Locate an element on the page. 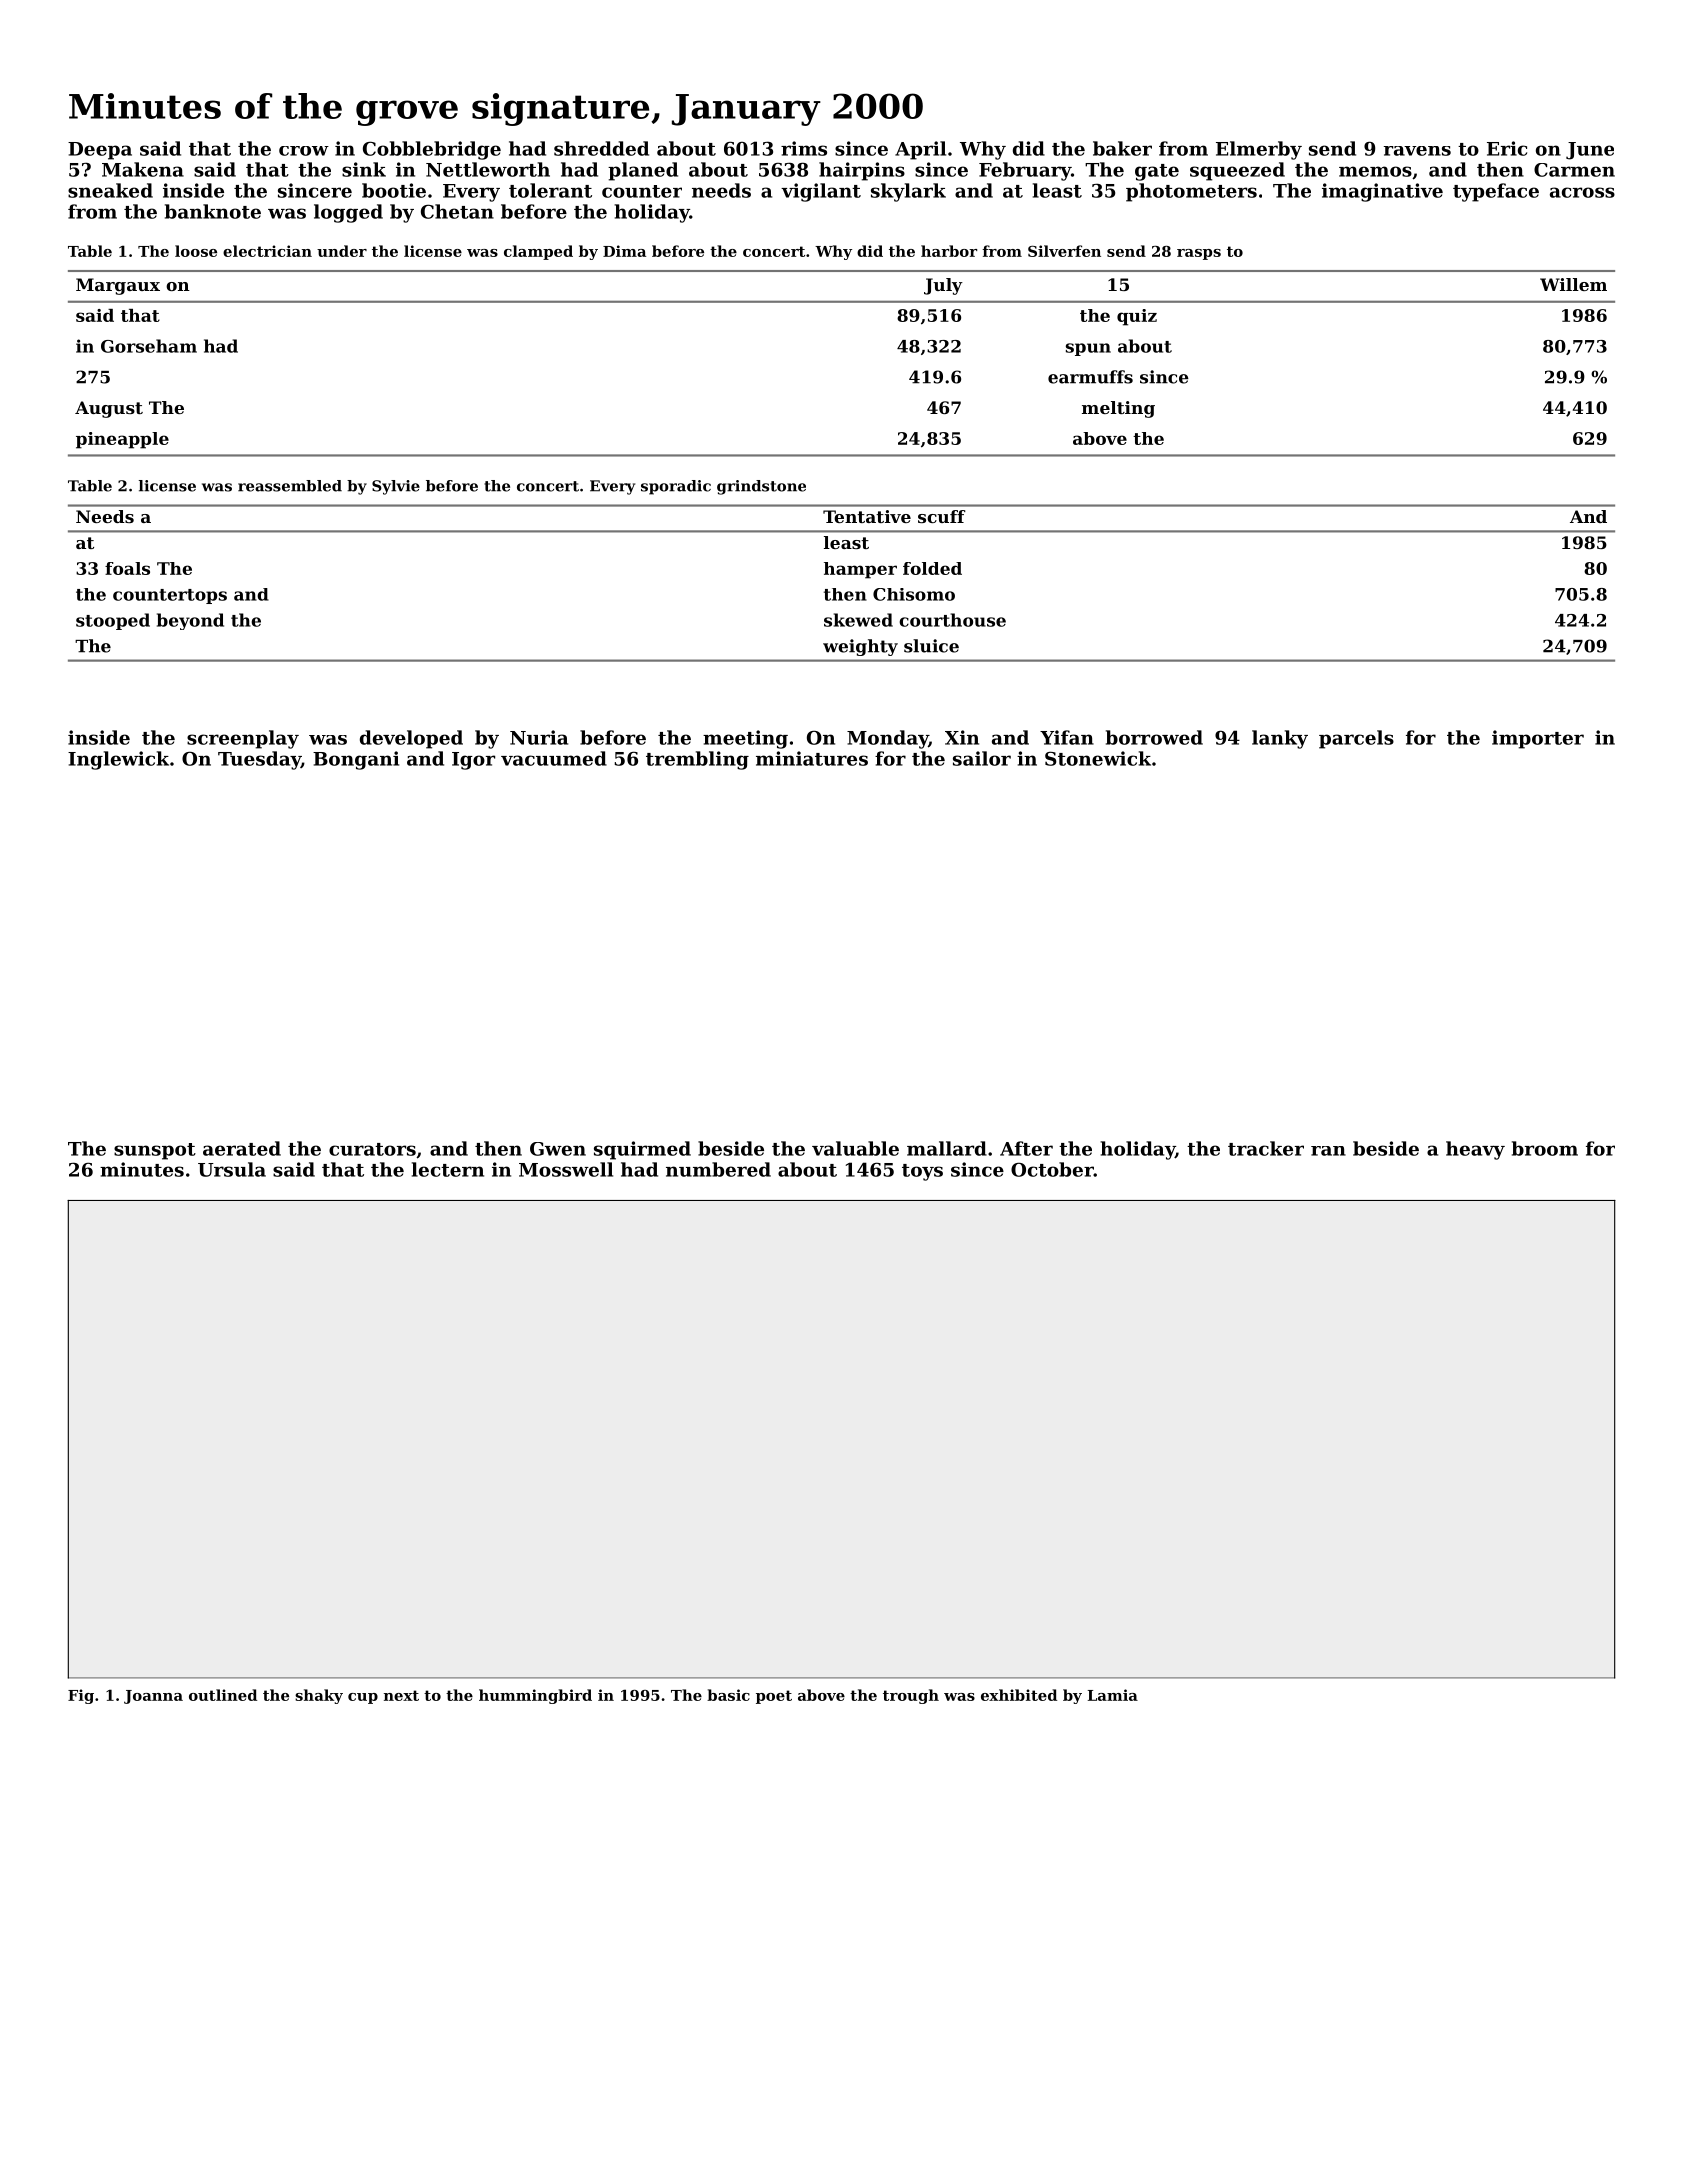 The width and height of the image is (1683, 2178). Stonewick is located at coordinates (1098, 758).
